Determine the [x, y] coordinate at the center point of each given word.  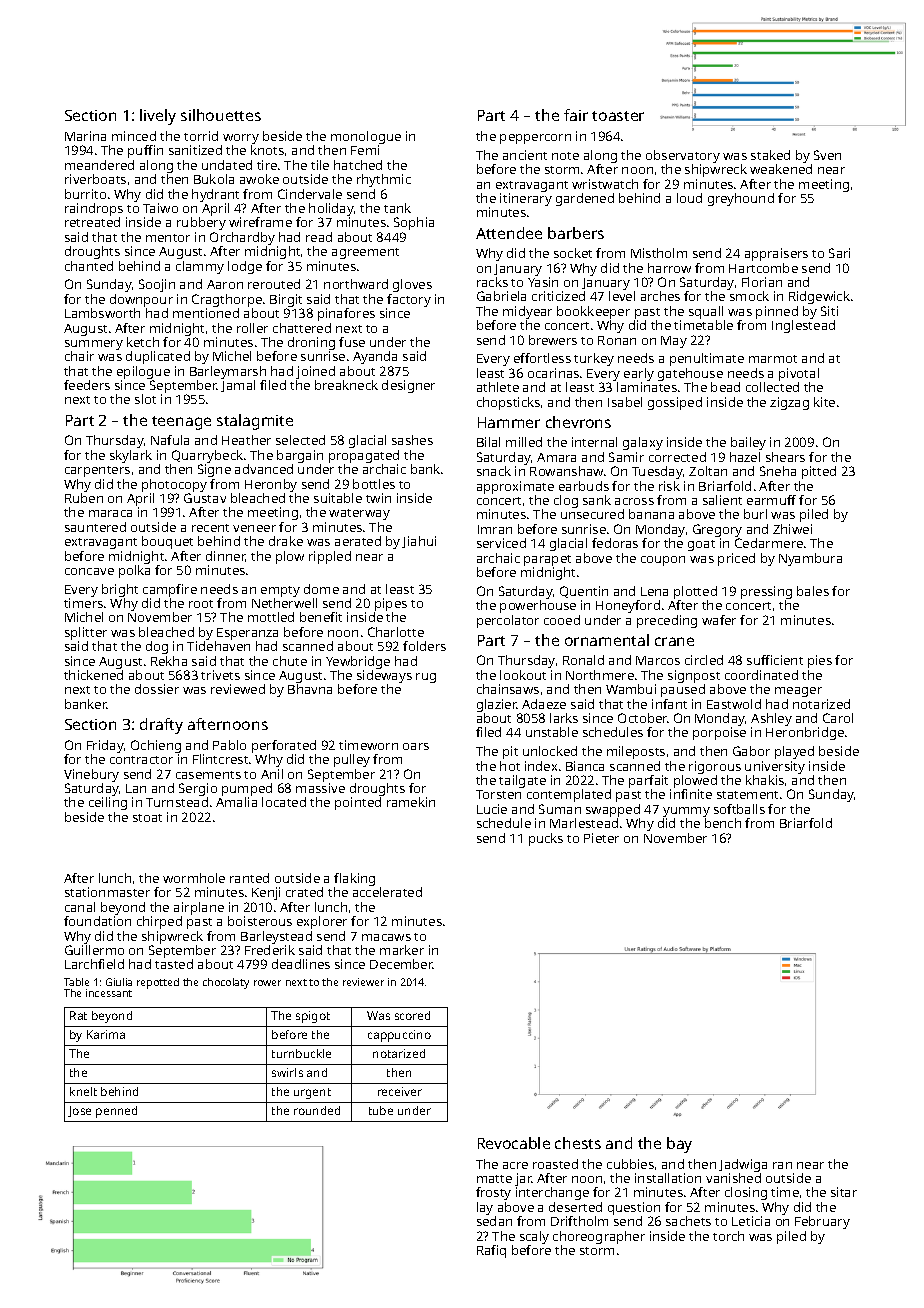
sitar [844, 1192]
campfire [170, 590]
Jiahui [419, 542]
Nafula [170, 440]
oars [416, 746]
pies [820, 661]
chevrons [578, 422]
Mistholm [659, 253]
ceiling [108, 803]
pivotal [799, 374]
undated [227, 165]
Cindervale [310, 194]
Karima [106, 1034]
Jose [79, 1111]
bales [813, 591]
